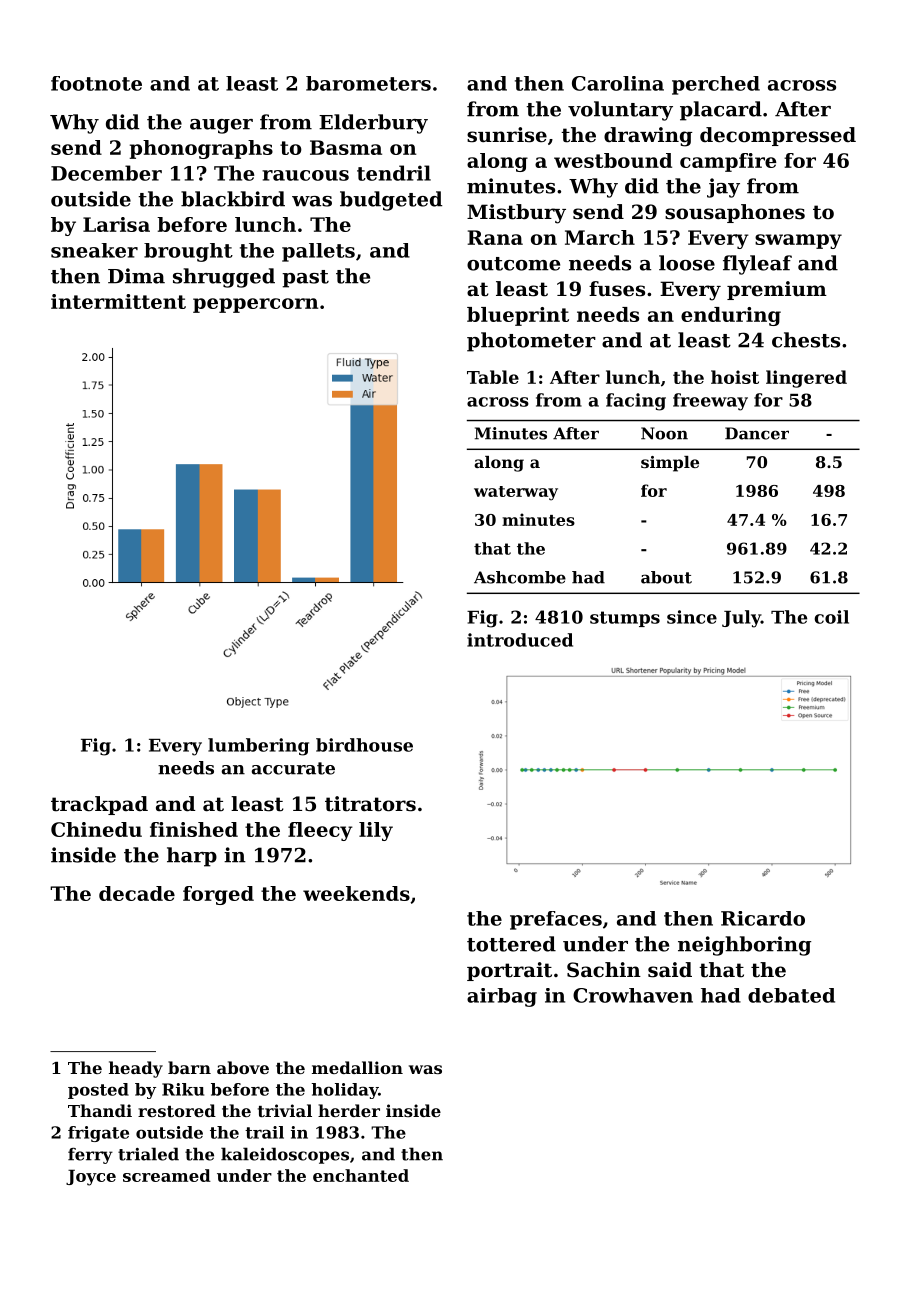 The image size is (910, 1292). What do you see at coordinates (666, 577) in the screenshot?
I see `about` at bounding box center [666, 577].
